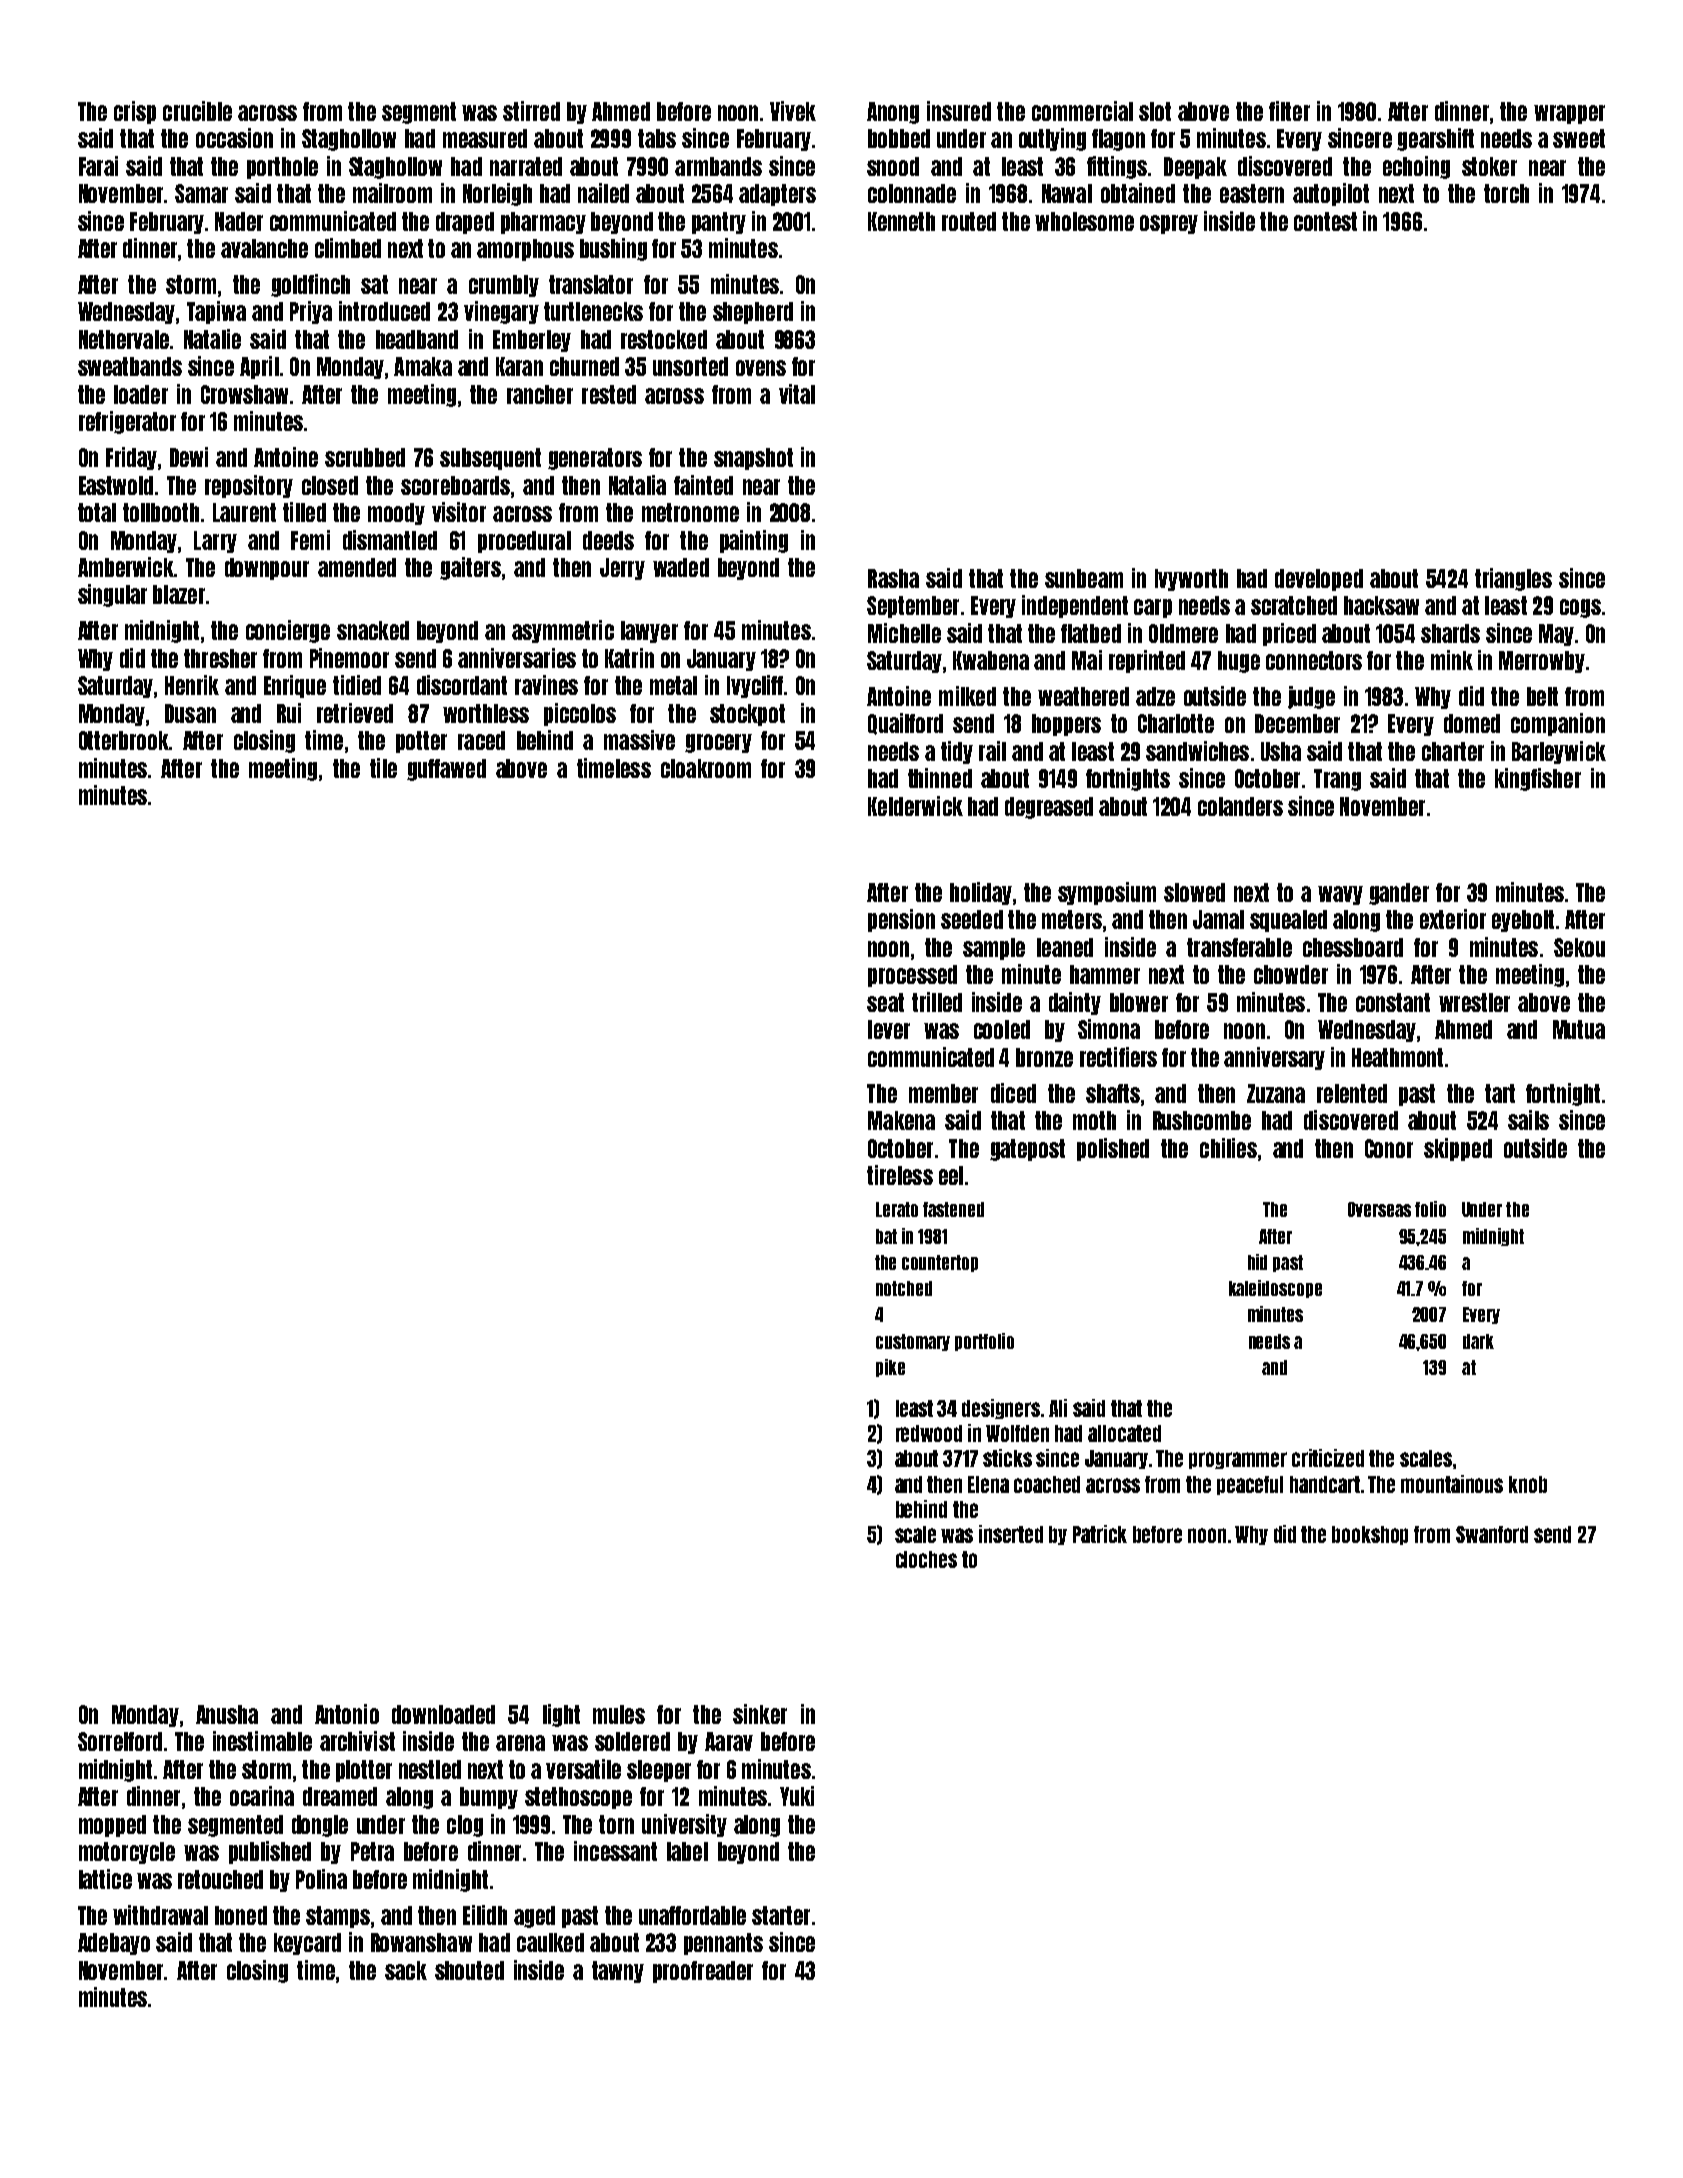 The height and width of the image is (2178, 1683). What do you see at coordinates (1492, 1534) in the image?
I see `Swanford` at bounding box center [1492, 1534].
